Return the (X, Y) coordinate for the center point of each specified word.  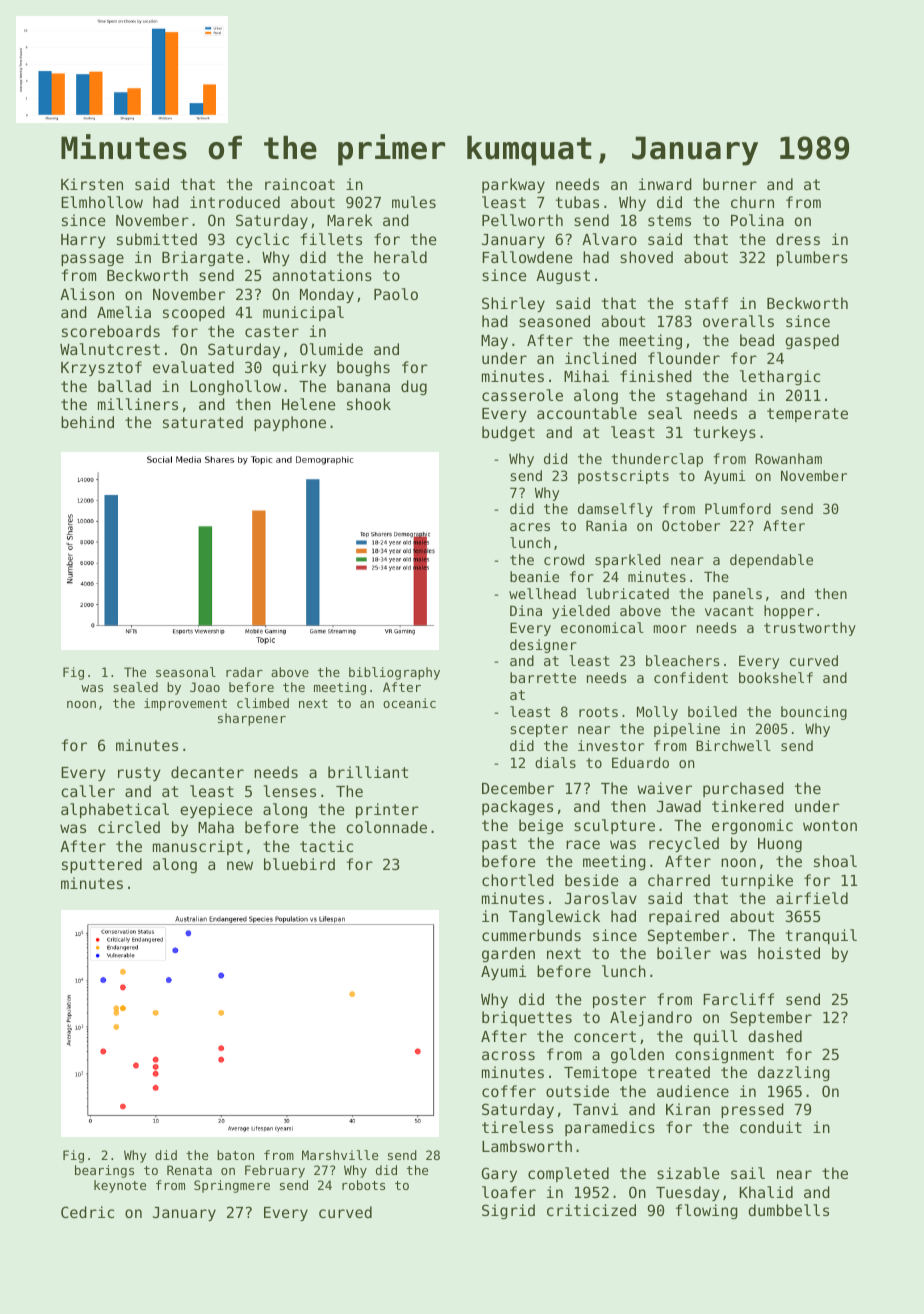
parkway (513, 185)
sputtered (102, 865)
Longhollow (235, 388)
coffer (509, 1091)
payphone (290, 423)
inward (665, 184)
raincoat (300, 184)
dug (414, 387)
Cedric (87, 1212)
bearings (104, 1171)
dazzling (794, 1074)
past (499, 845)
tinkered (748, 806)
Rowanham (788, 458)
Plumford (738, 508)
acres (530, 527)
